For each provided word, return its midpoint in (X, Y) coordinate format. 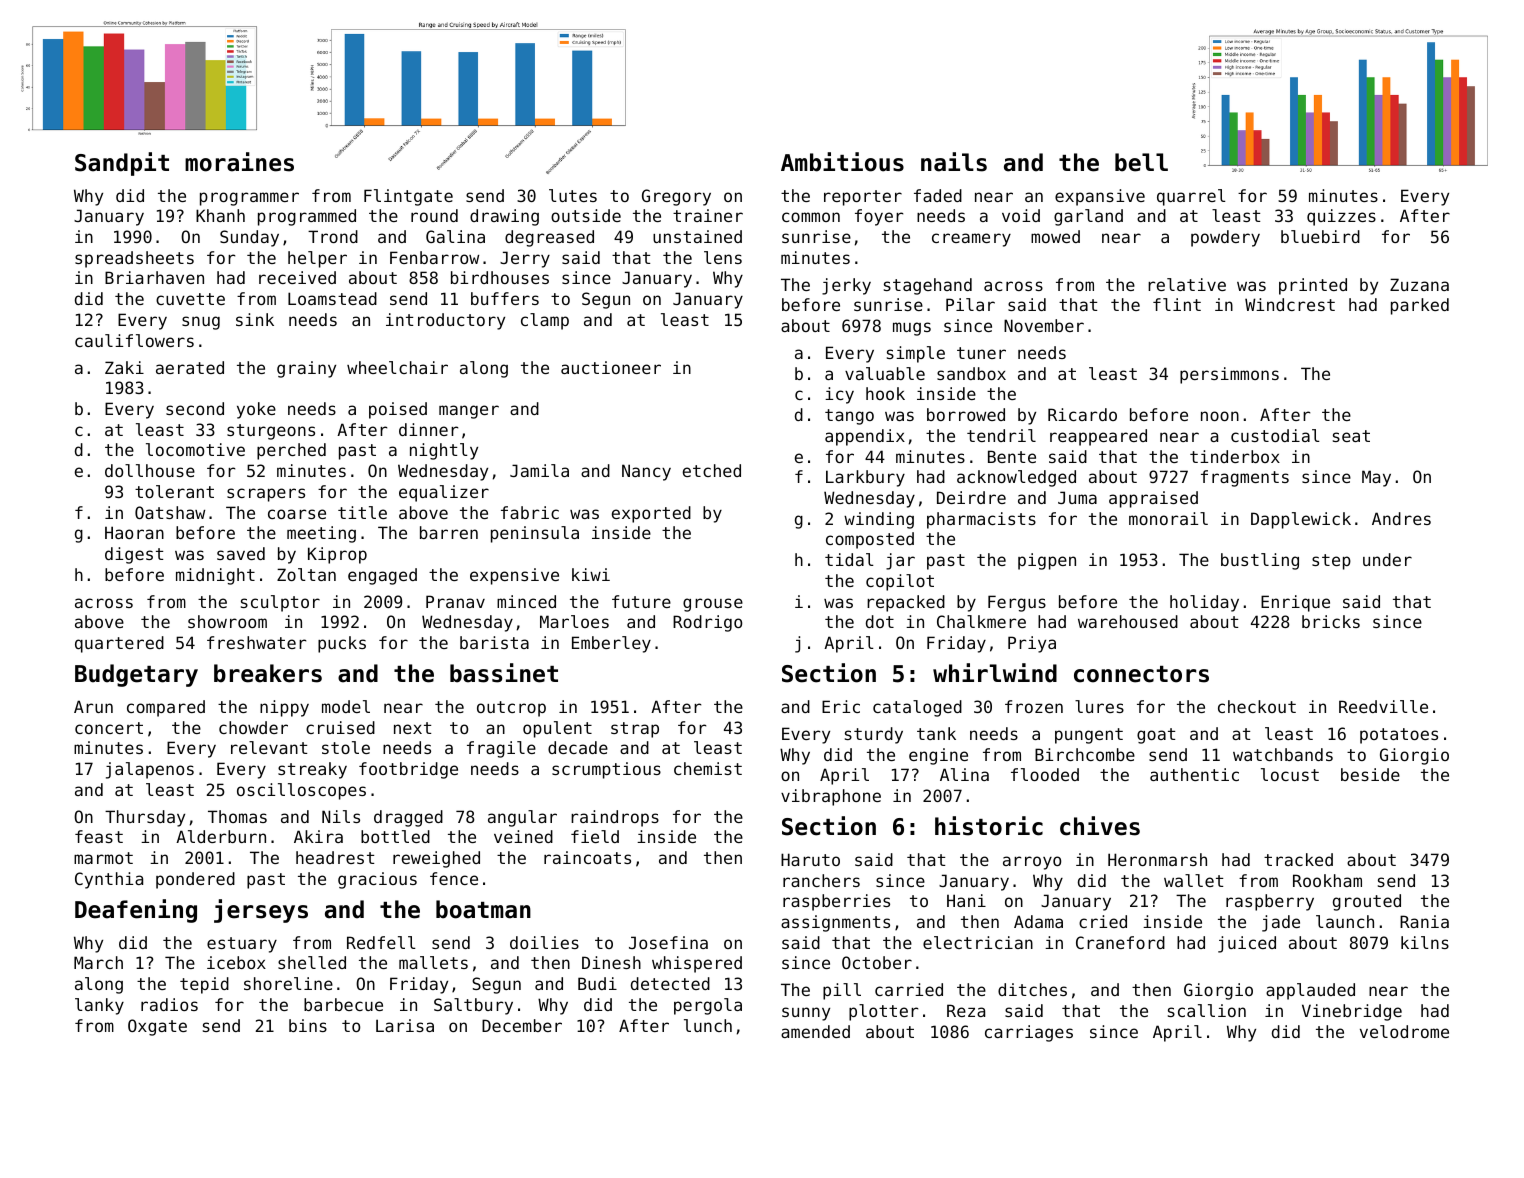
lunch (708, 1025)
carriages (1029, 1033)
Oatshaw (170, 512)
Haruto (810, 859)
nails (954, 162)
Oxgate (157, 1027)
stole (346, 747)
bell (1141, 162)
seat (1351, 436)
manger (469, 412)
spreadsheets (134, 259)
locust (1290, 774)
